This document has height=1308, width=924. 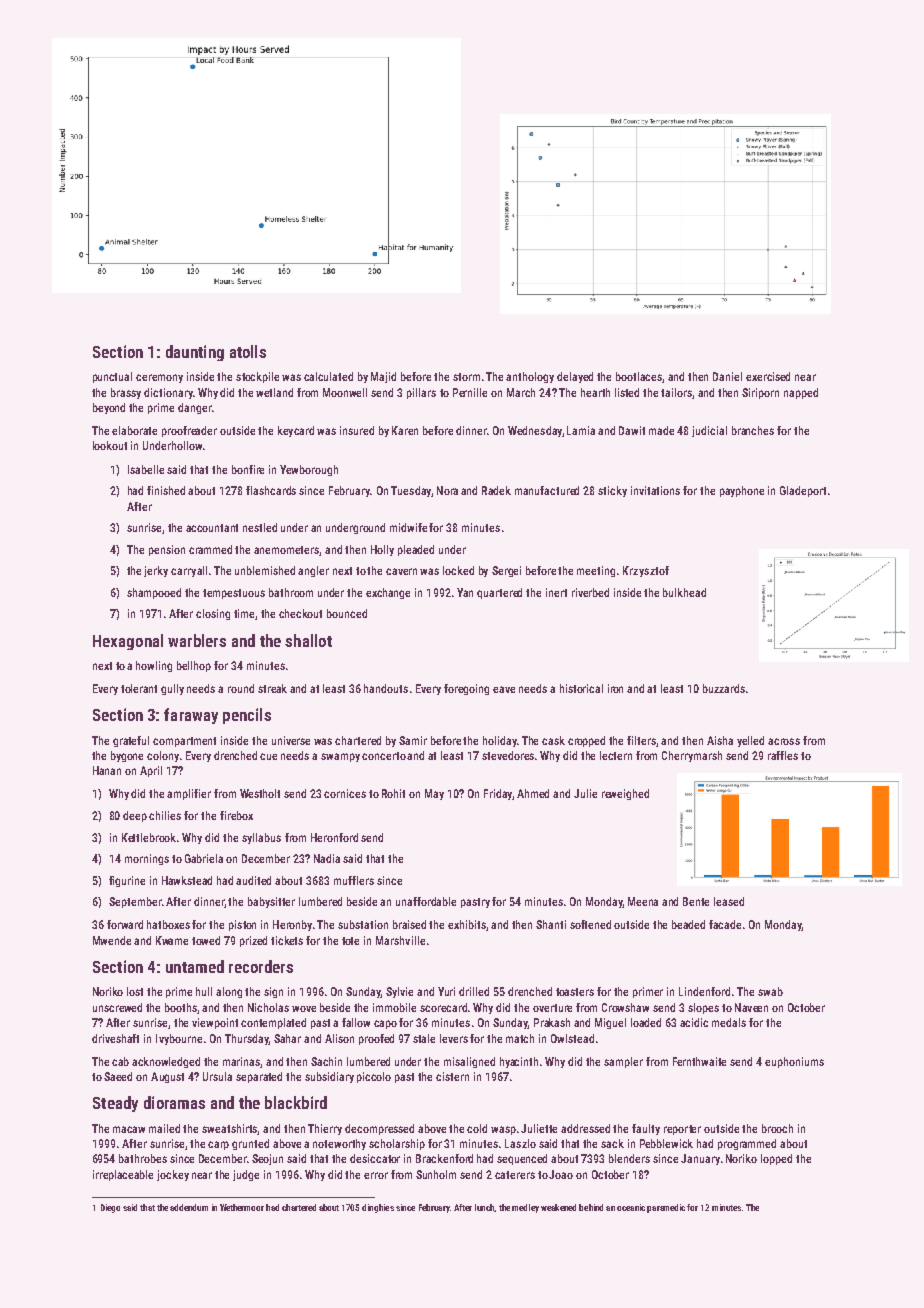 What do you see at coordinates (666, 1208) in the document?
I see `paramedic` at bounding box center [666, 1208].
